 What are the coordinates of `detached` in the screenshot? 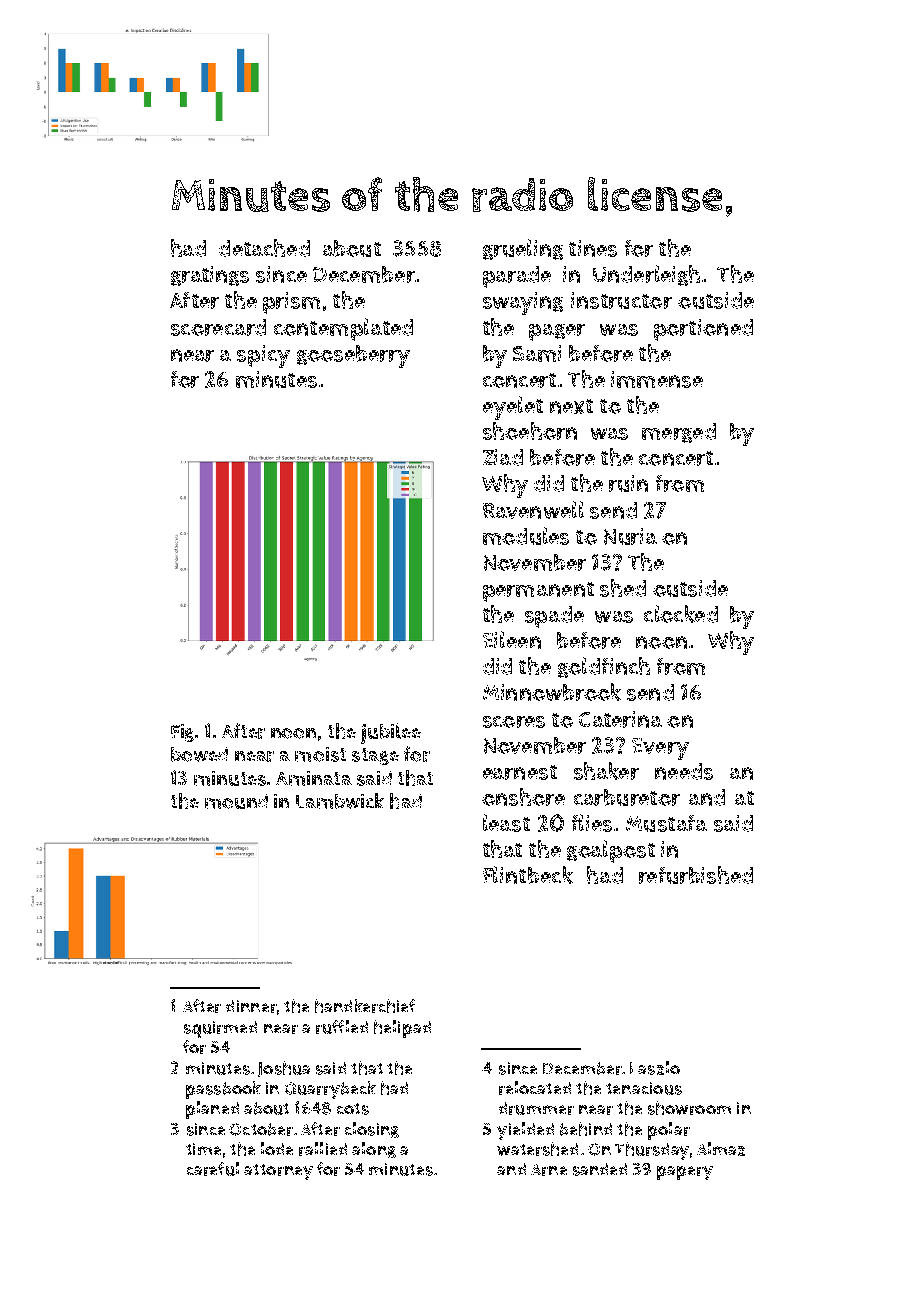 It's located at (264, 248).
